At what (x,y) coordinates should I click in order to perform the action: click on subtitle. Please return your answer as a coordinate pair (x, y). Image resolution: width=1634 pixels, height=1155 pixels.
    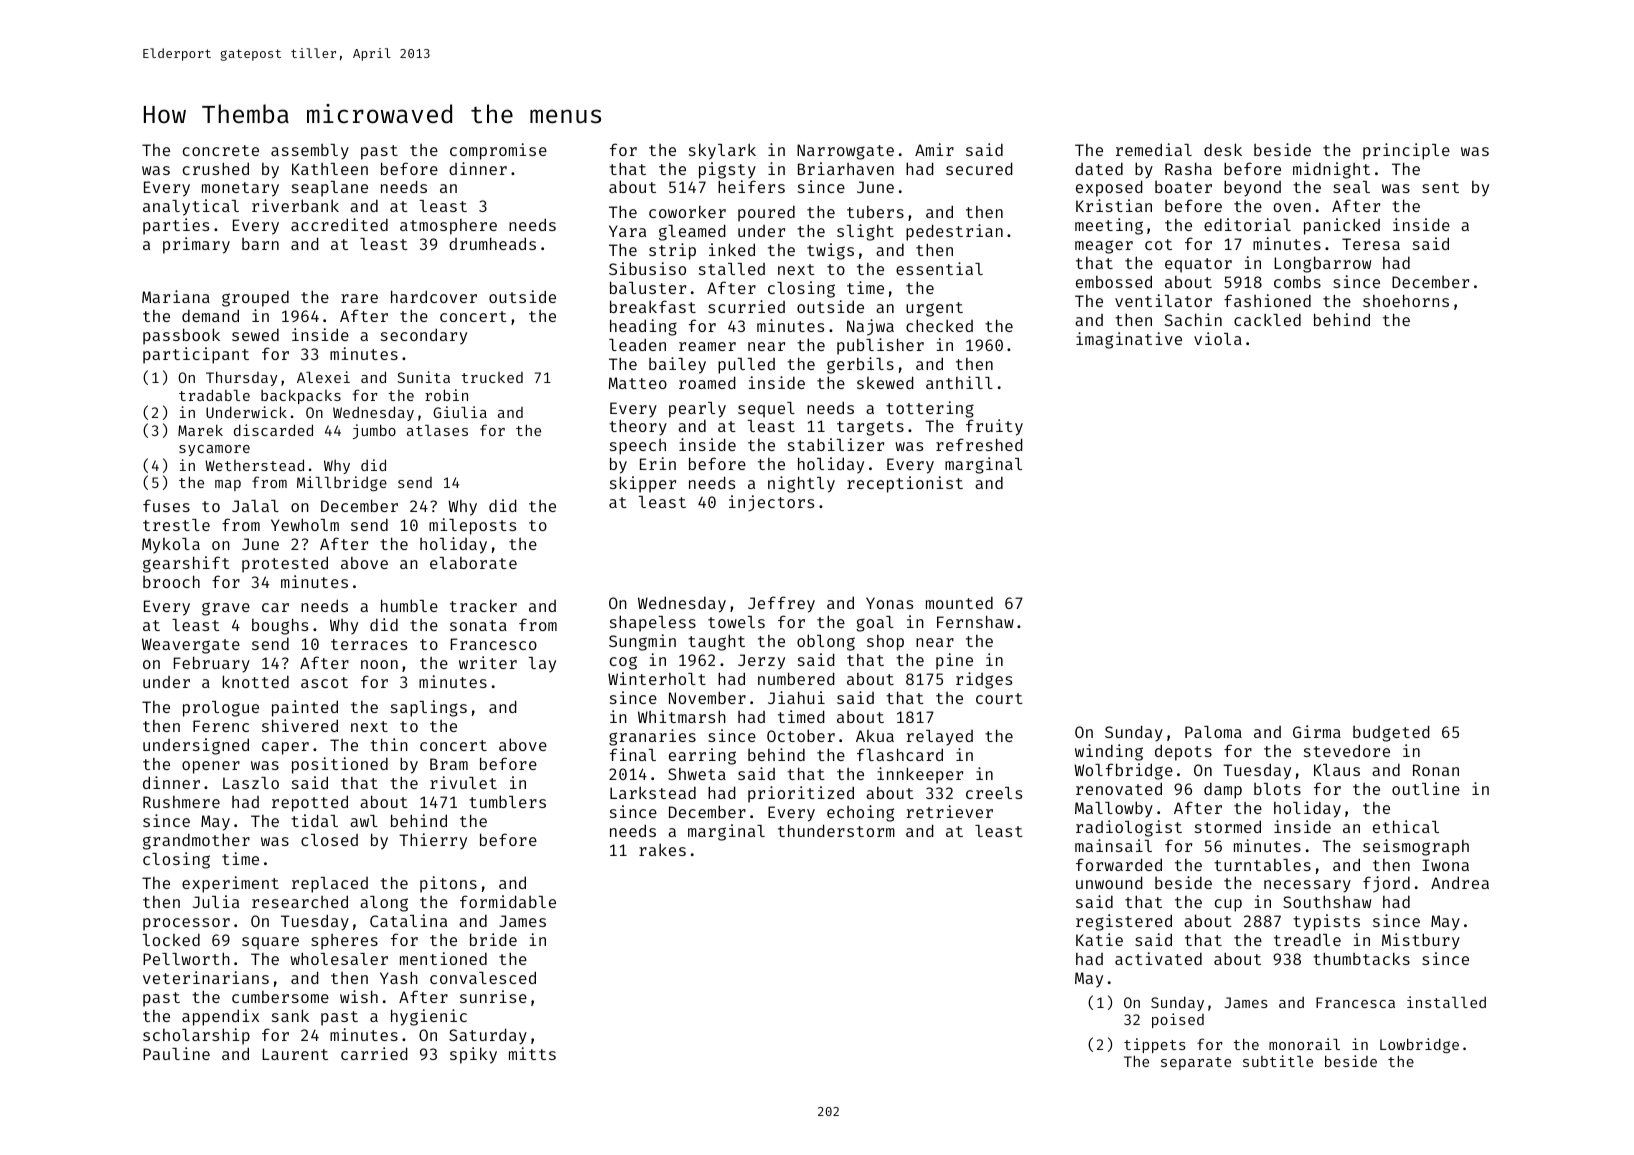
    Looking at the image, I should click on (1278, 1061).
